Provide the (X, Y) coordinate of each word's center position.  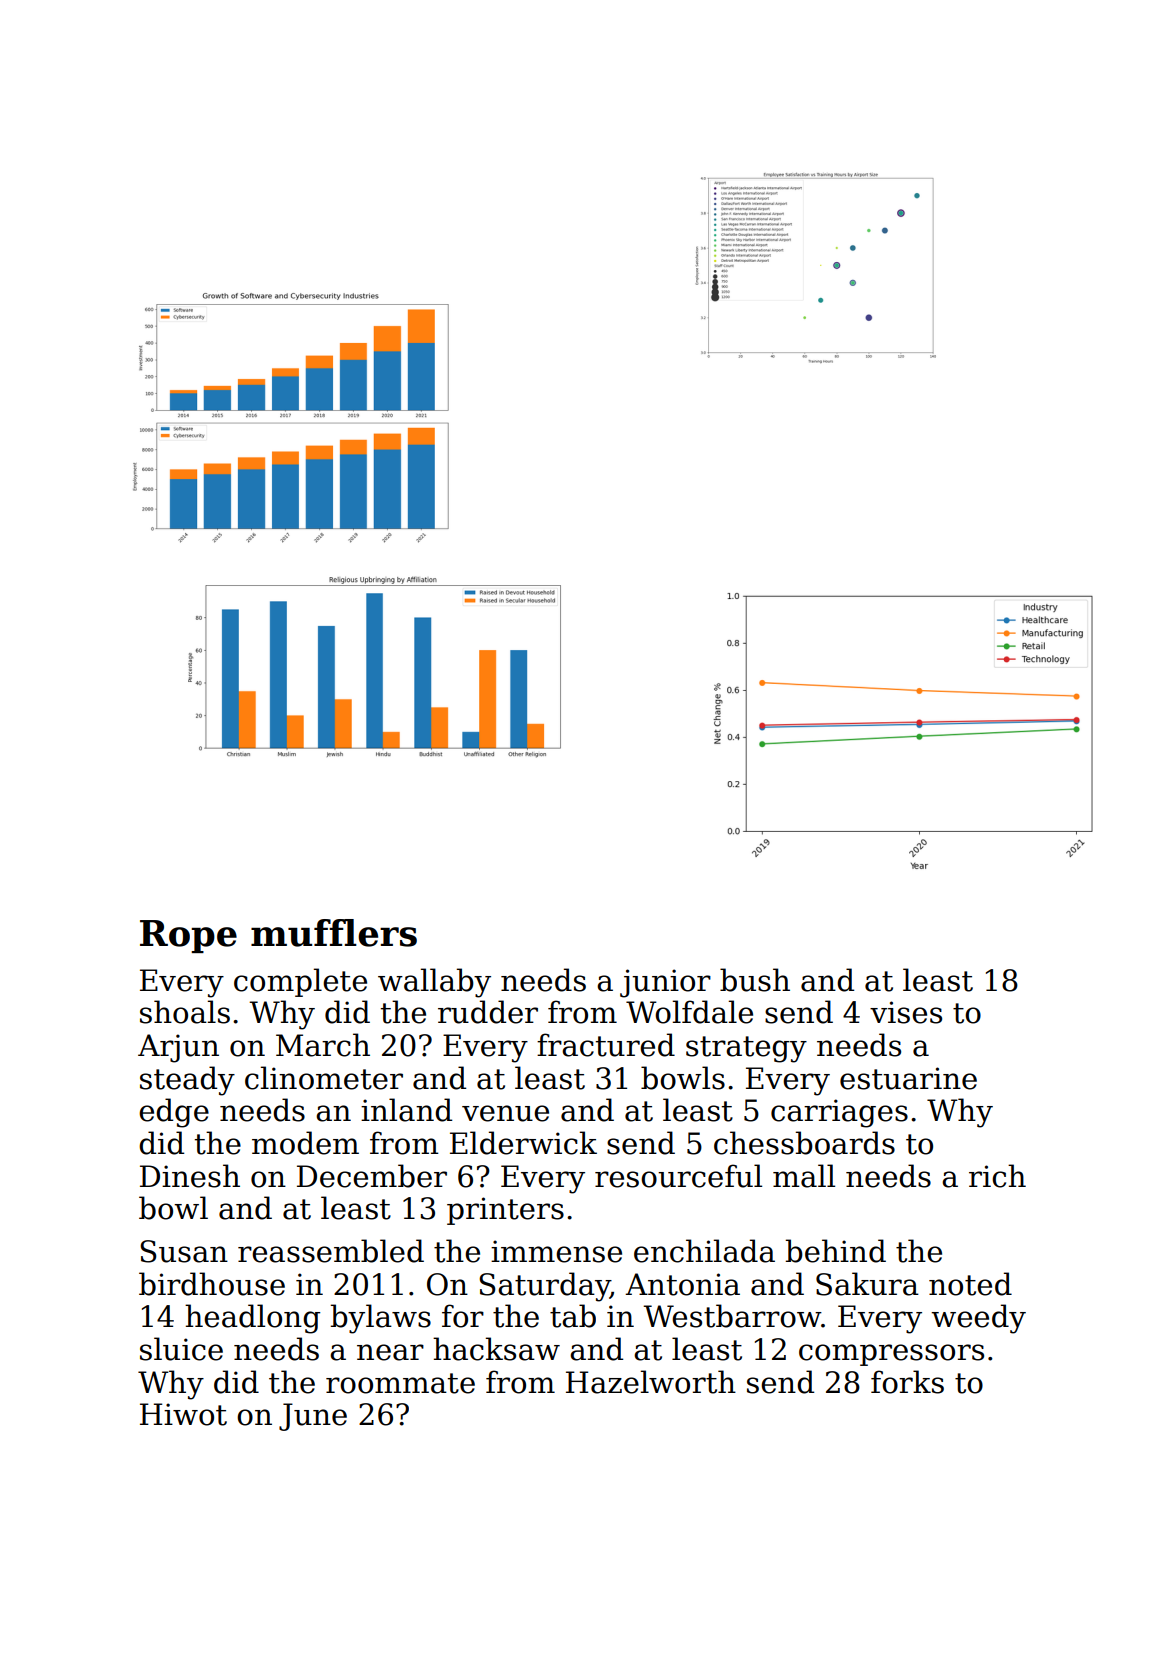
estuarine (908, 1078)
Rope (188, 936)
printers (505, 1211)
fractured (606, 1045)
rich (997, 1176)
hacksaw (496, 1349)
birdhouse (212, 1284)
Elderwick (523, 1143)
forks (907, 1382)
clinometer (324, 1078)
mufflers (334, 933)
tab (573, 1316)
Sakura (867, 1284)
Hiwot (183, 1414)
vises (906, 1012)
